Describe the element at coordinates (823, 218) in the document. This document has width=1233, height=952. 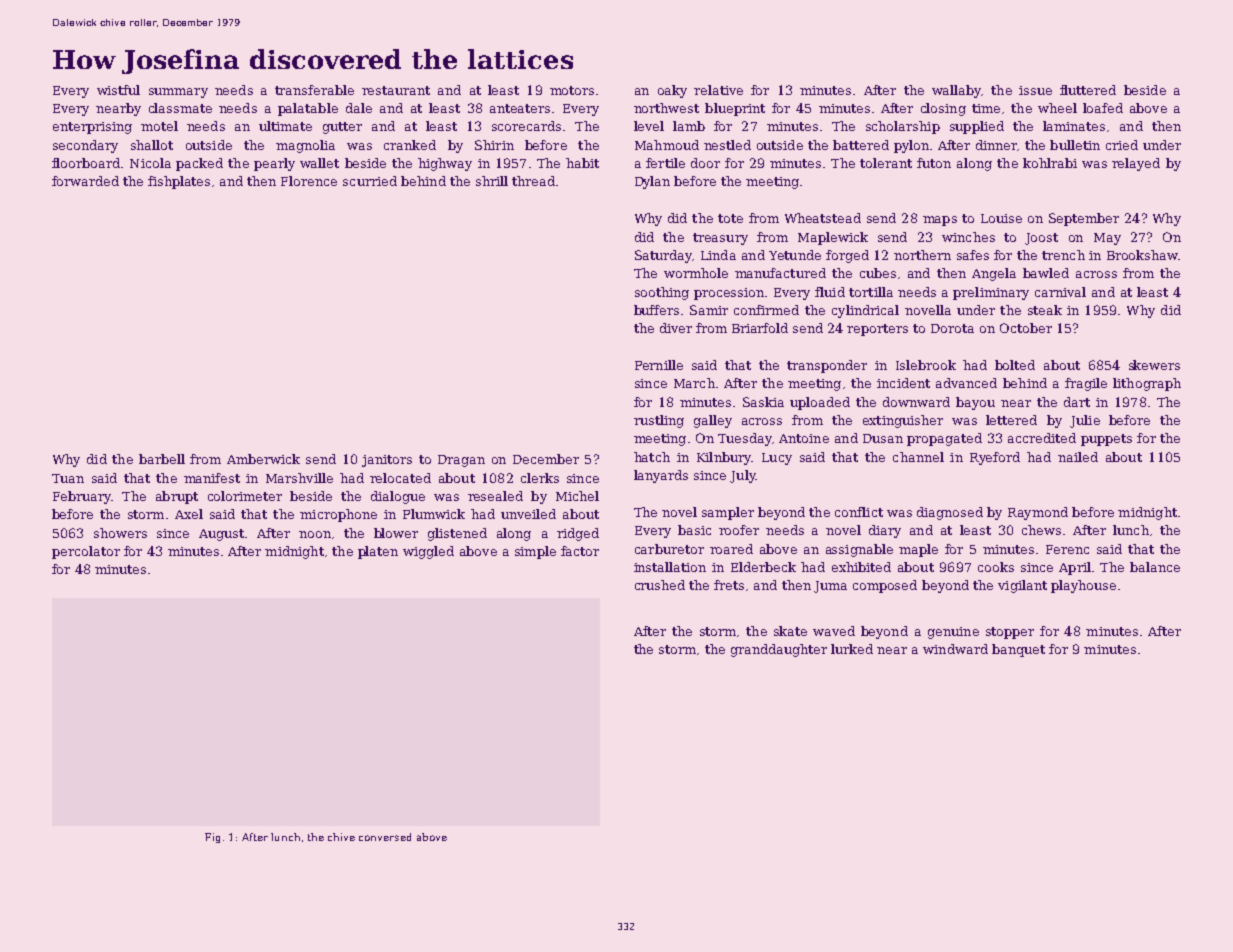
I see `Wheatstead` at that location.
